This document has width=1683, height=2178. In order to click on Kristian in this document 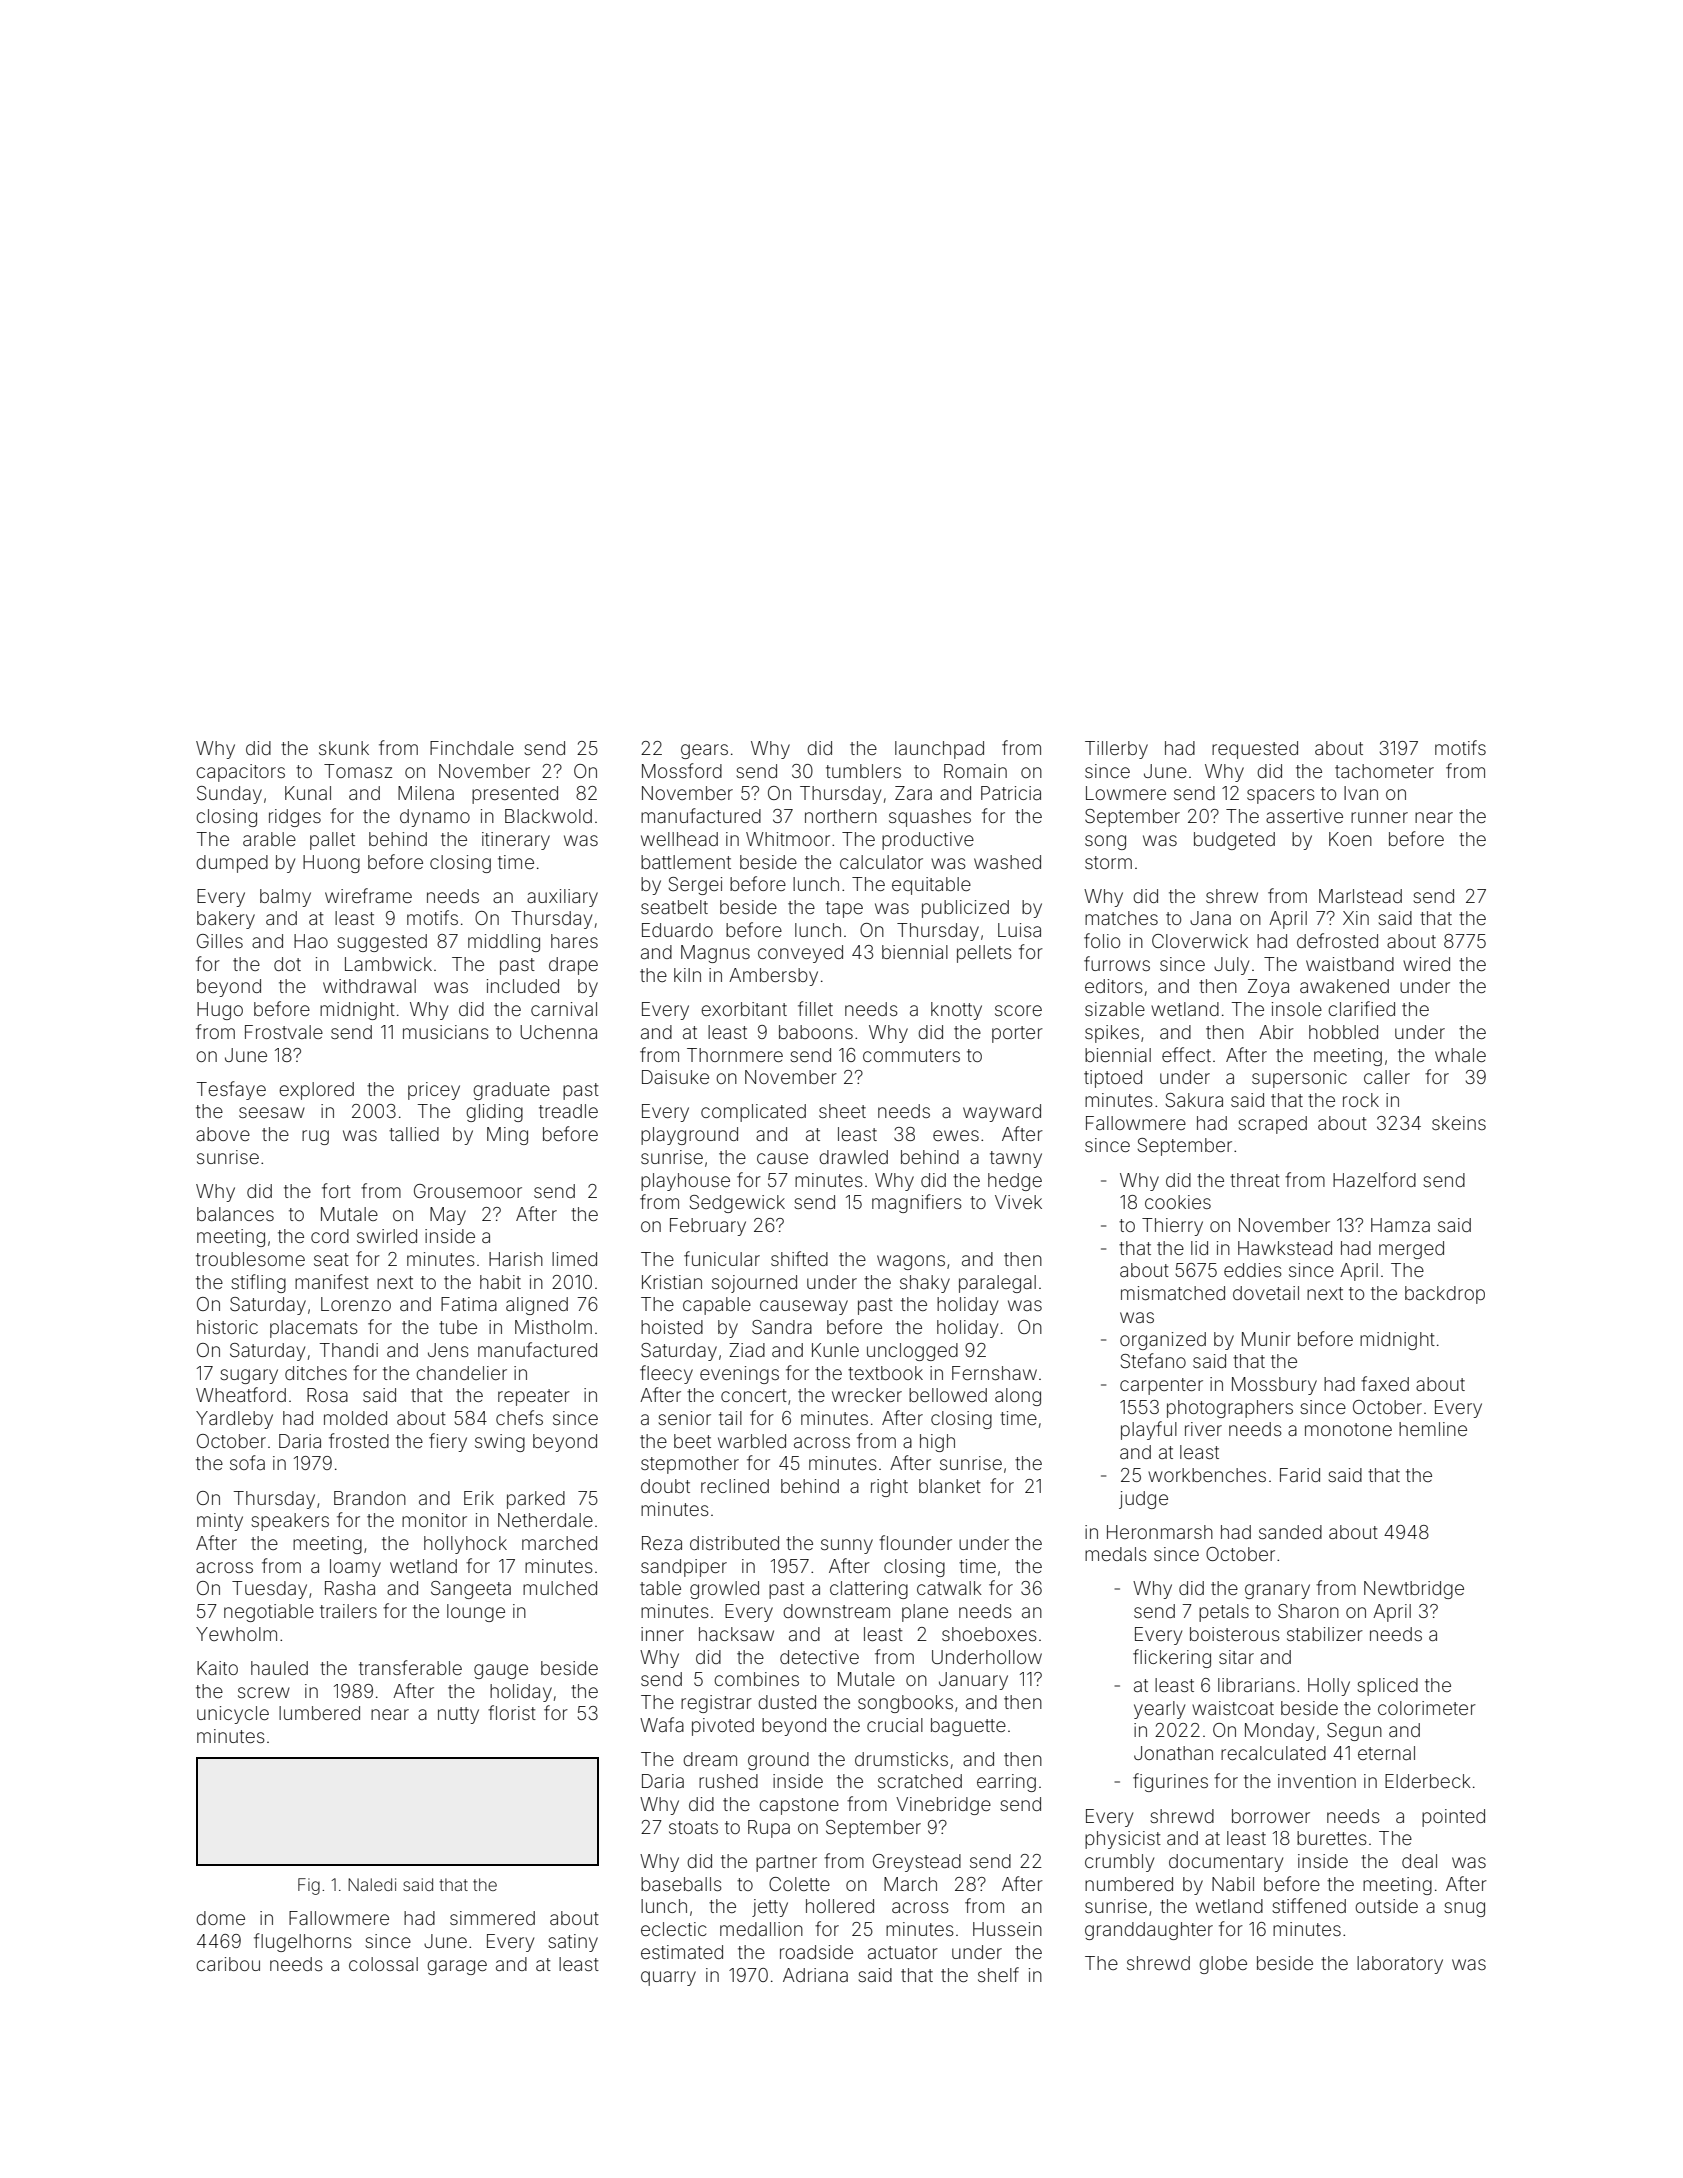, I will do `click(672, 1282)`.
